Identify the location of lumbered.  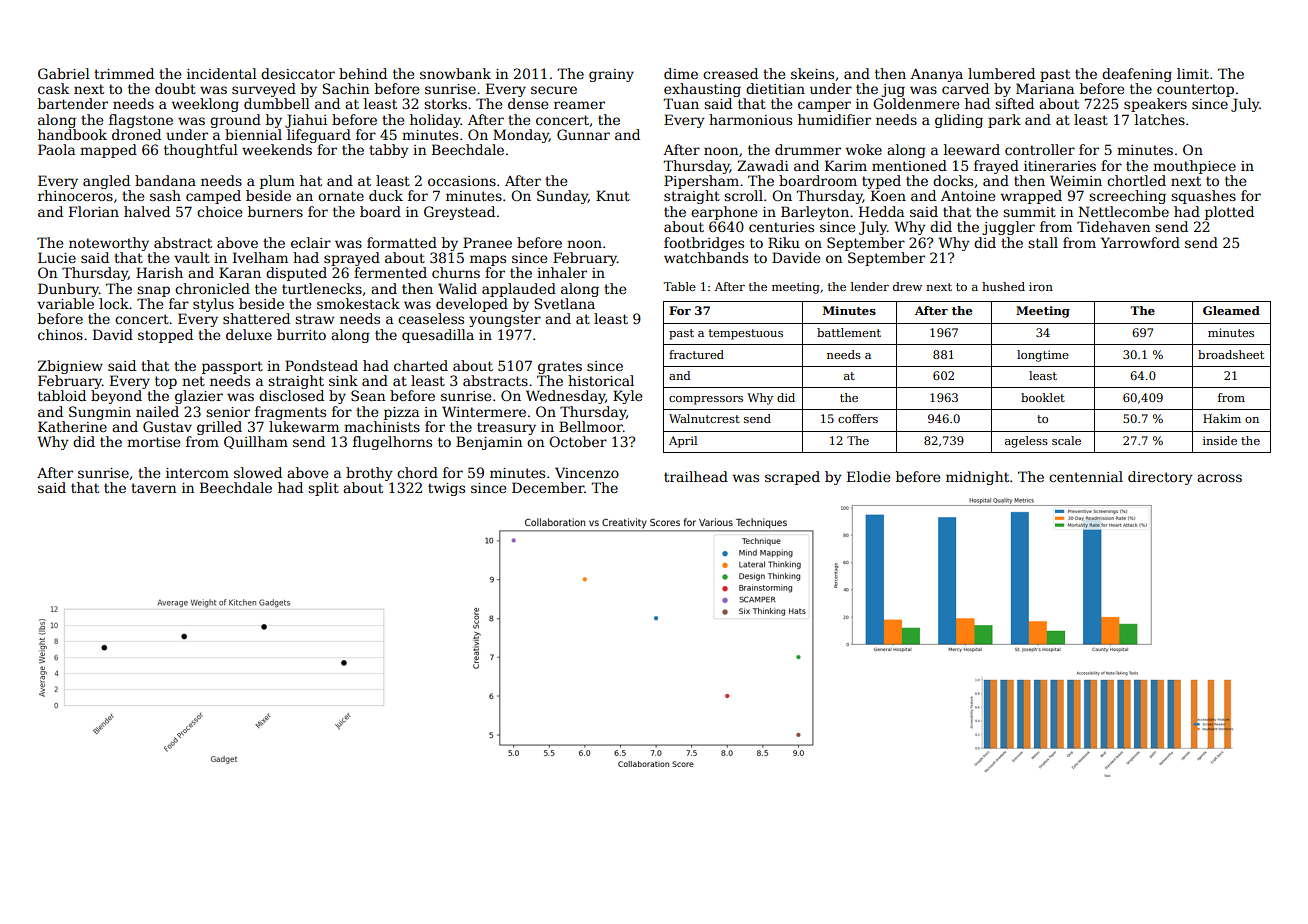
(1001, 73).
